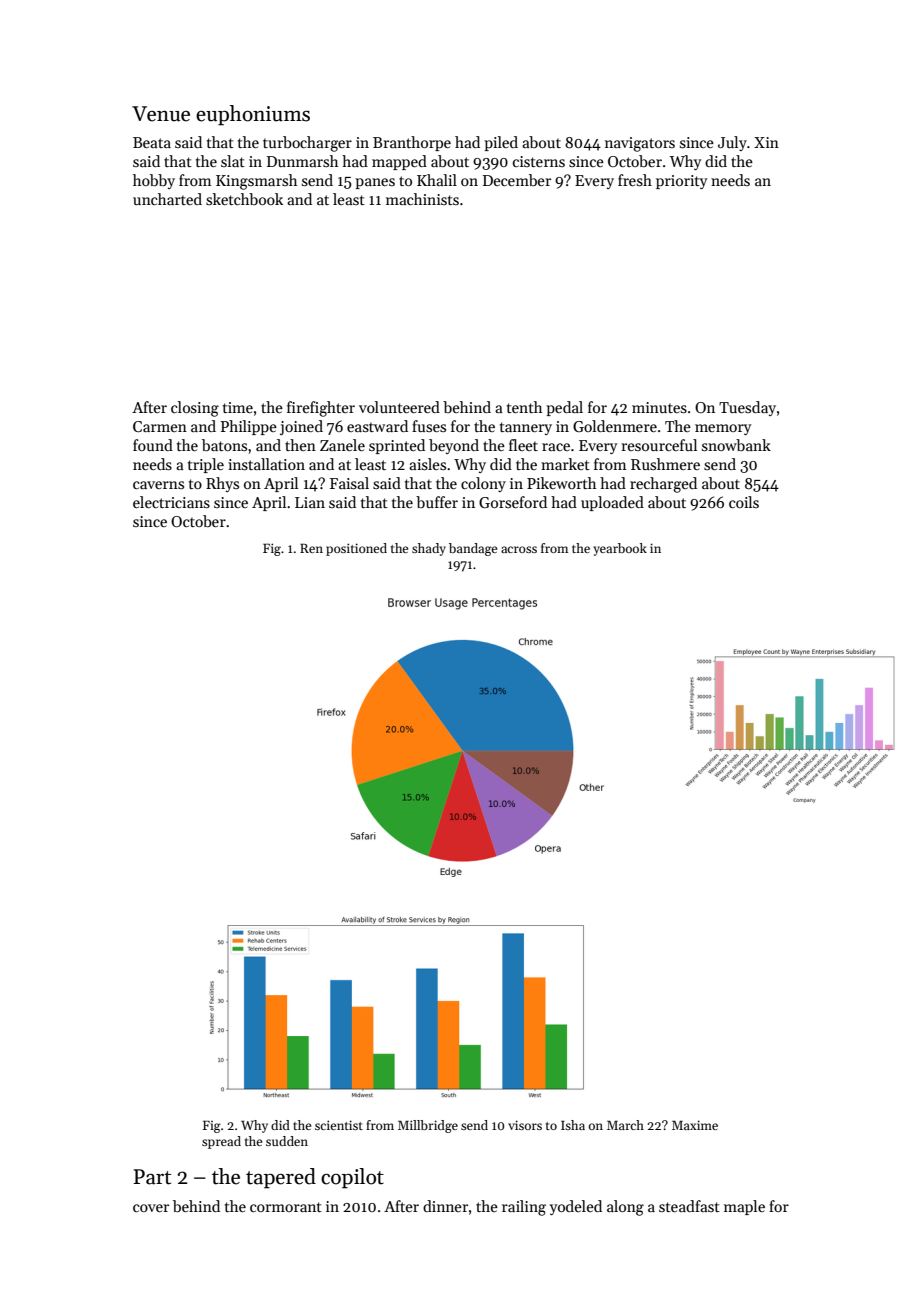  What do you see at coordinates (473, 549) in the screenshot?
I see `bandage` at bounding box center [473, 549].
